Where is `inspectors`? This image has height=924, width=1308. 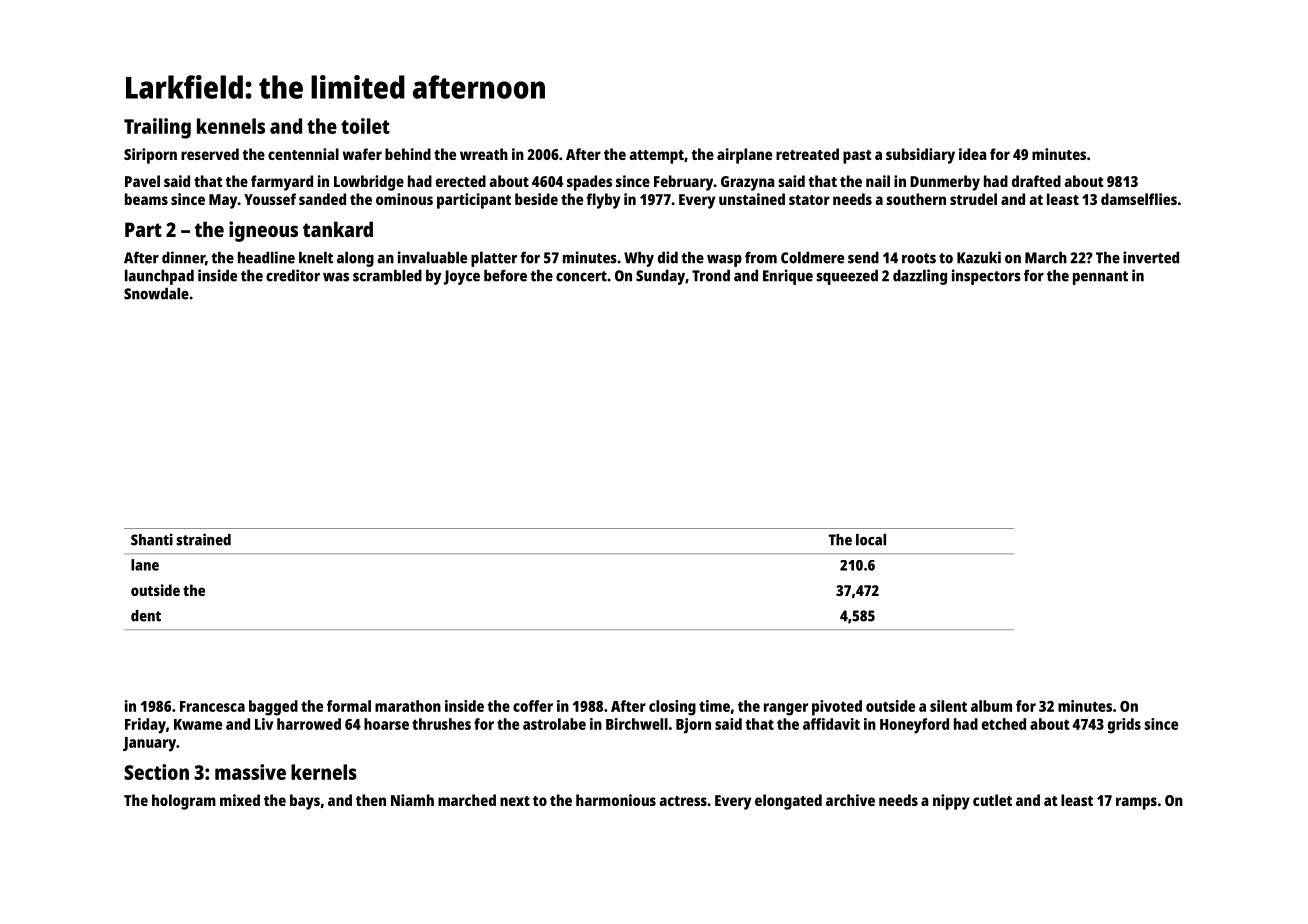
inspectors is located at coordinates (986, 277).
